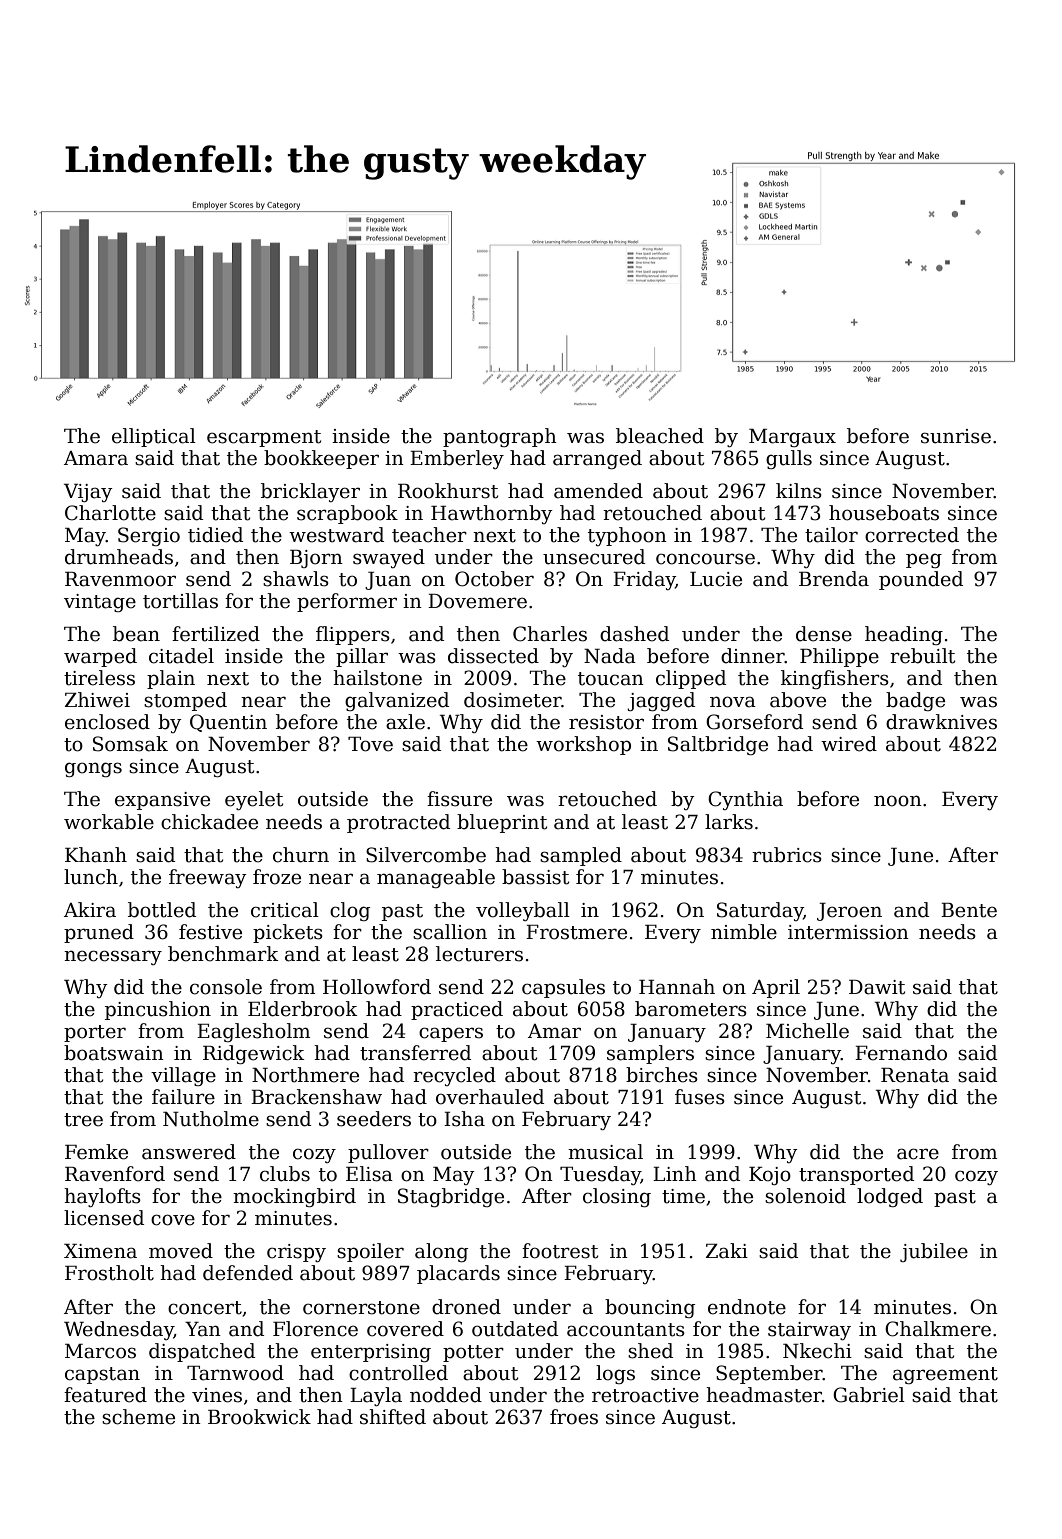 Image resolution: width=1062 pixels, height=1539 pixels. What do you see at coordinates (154, 437) in the screenshot?
I see `elliptical` at bounding box center [154, 437].
